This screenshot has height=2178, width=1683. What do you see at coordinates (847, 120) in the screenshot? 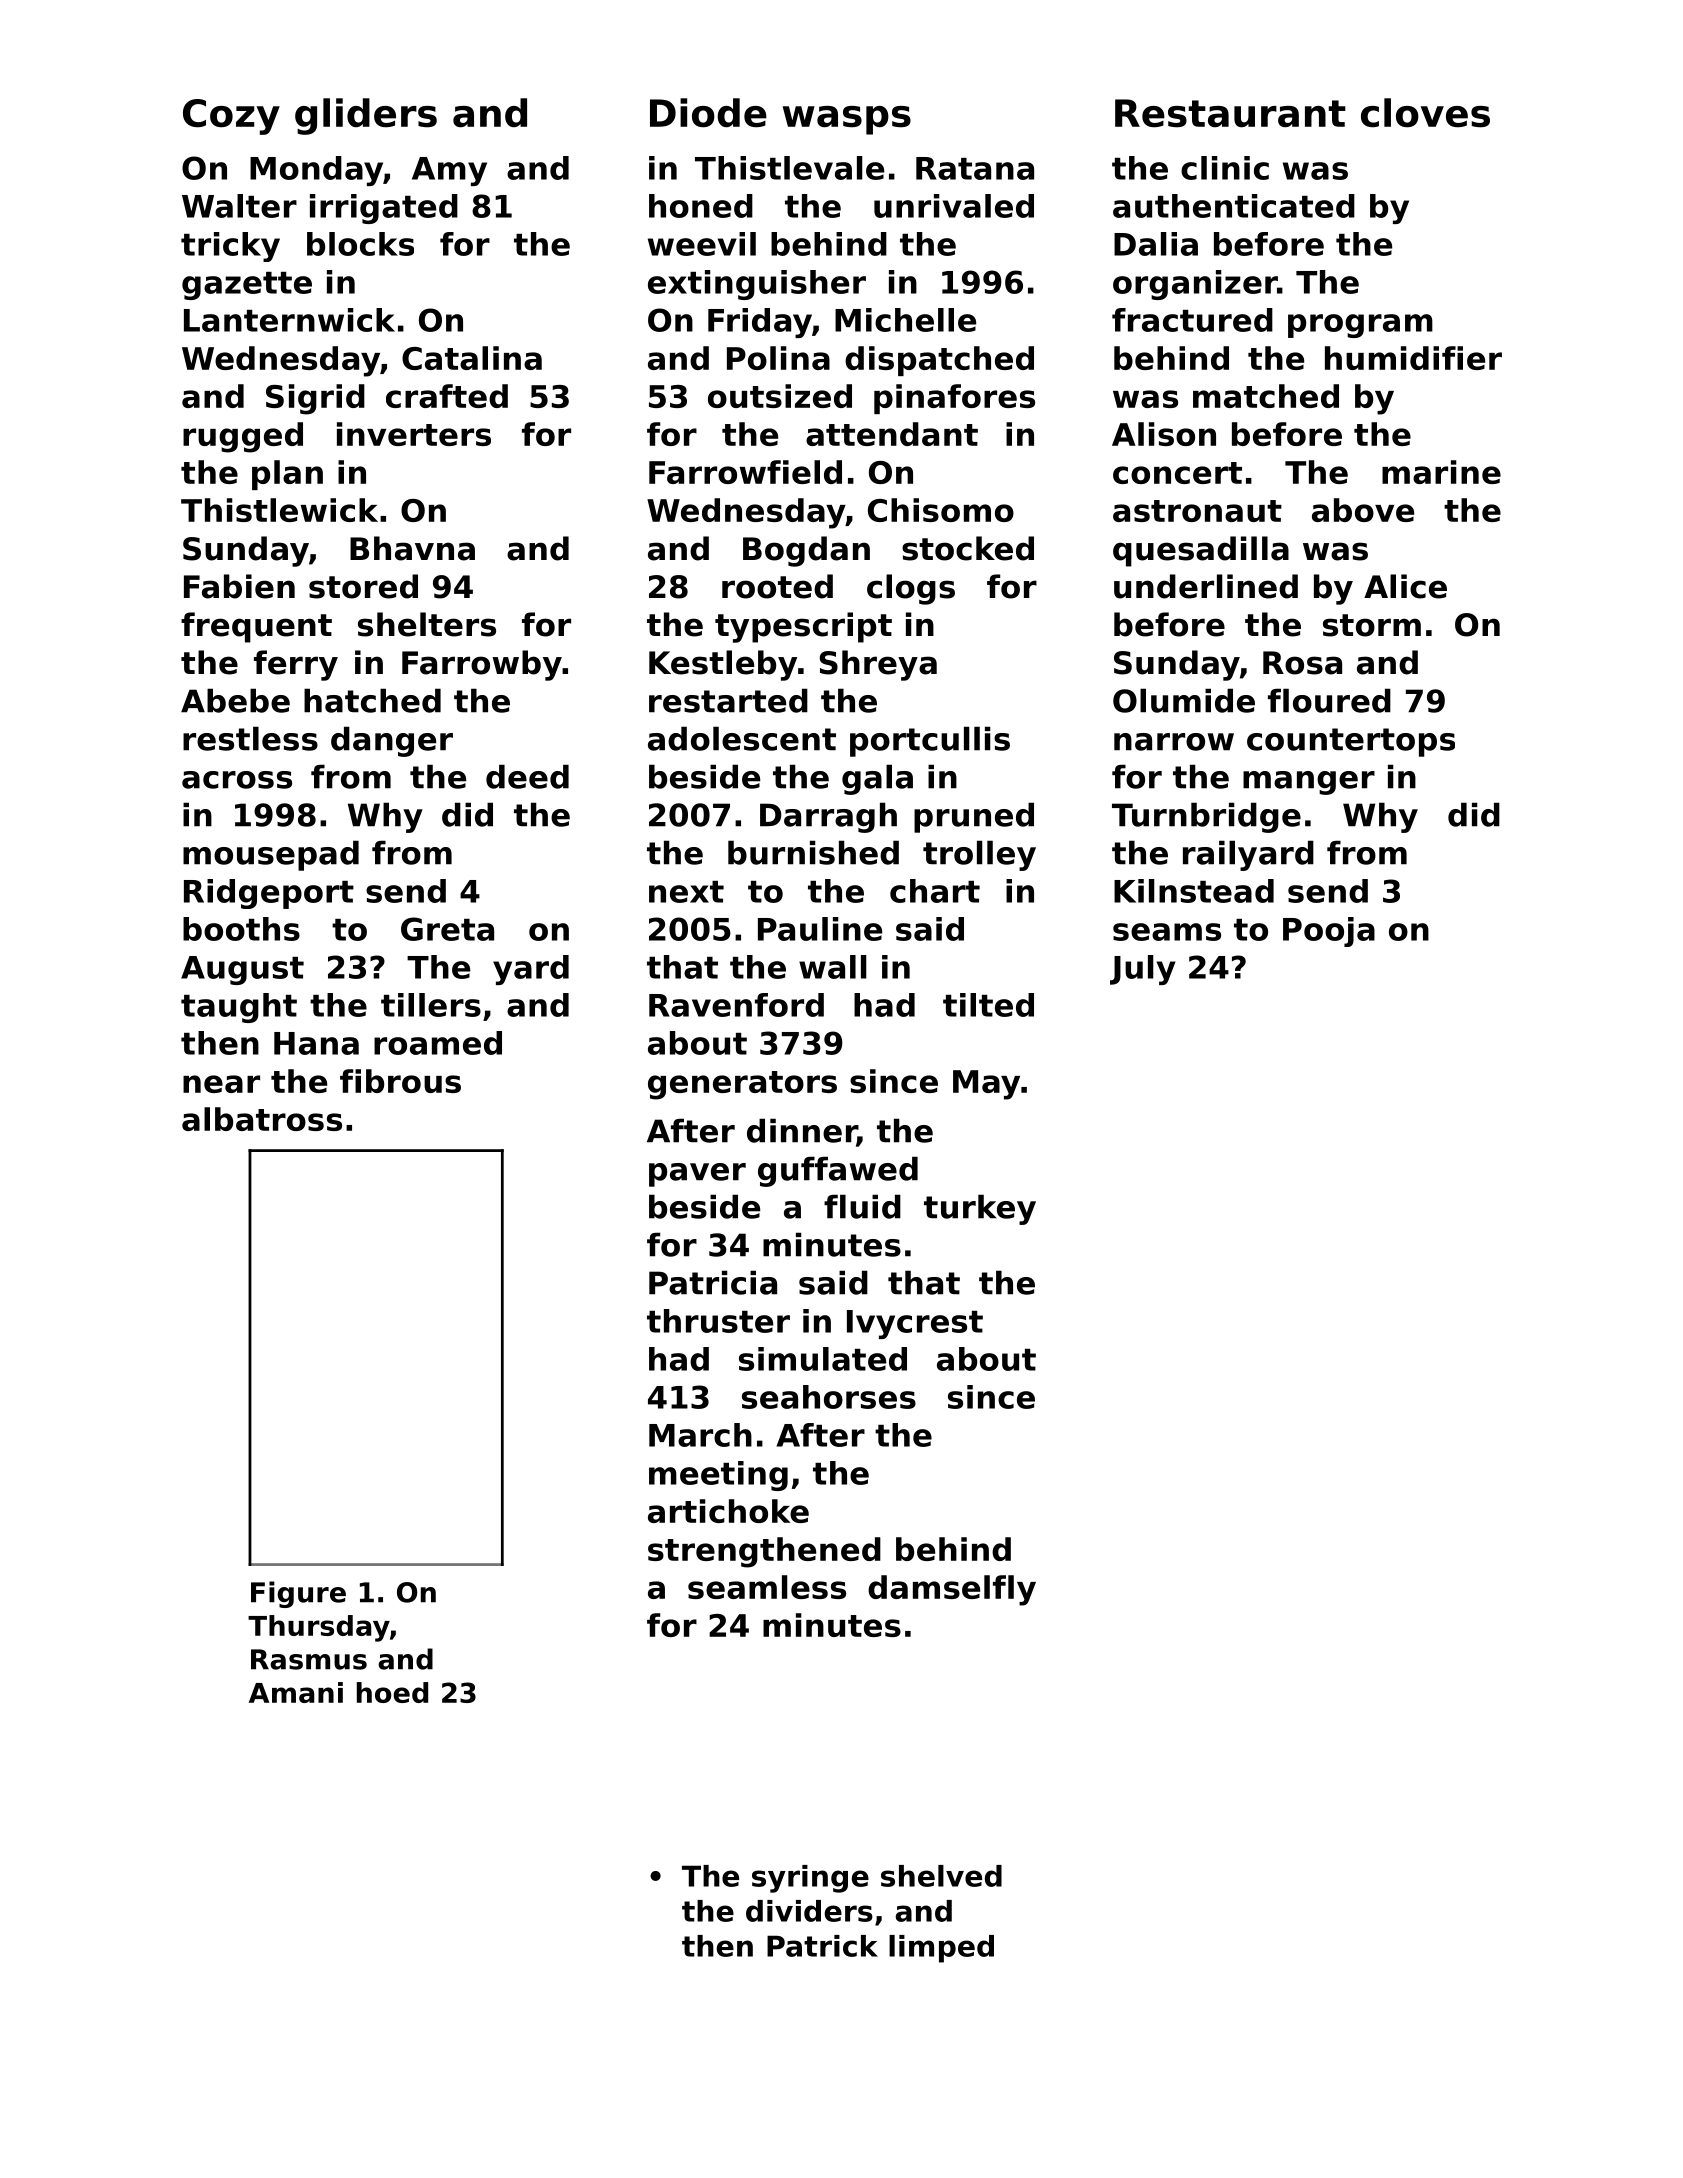
I see `wasps` at bounding box center [847, 120].
